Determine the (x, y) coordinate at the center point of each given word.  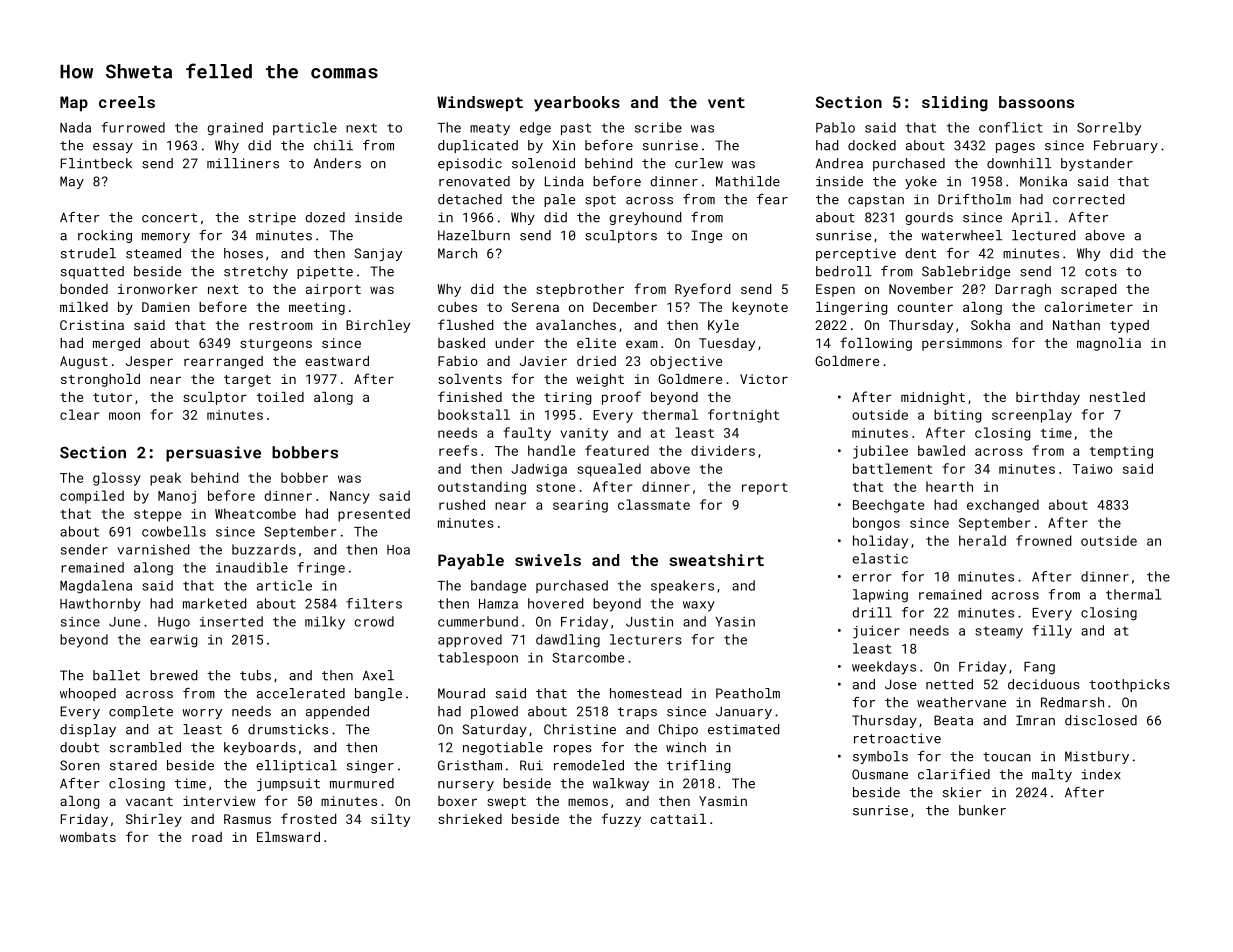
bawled (941, 450)
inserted (231, 621)
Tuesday (727, 344)
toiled (280, 397)
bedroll (844, 271)
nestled (1117, 397)
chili (333, 145)
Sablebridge (966, 272)
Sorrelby (1109, 129)
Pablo (835, 127)
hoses (243, 253)
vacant (149, 801)
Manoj (177, 497)
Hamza (498, 604)
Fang (1039, 668)
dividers (723, 450)
